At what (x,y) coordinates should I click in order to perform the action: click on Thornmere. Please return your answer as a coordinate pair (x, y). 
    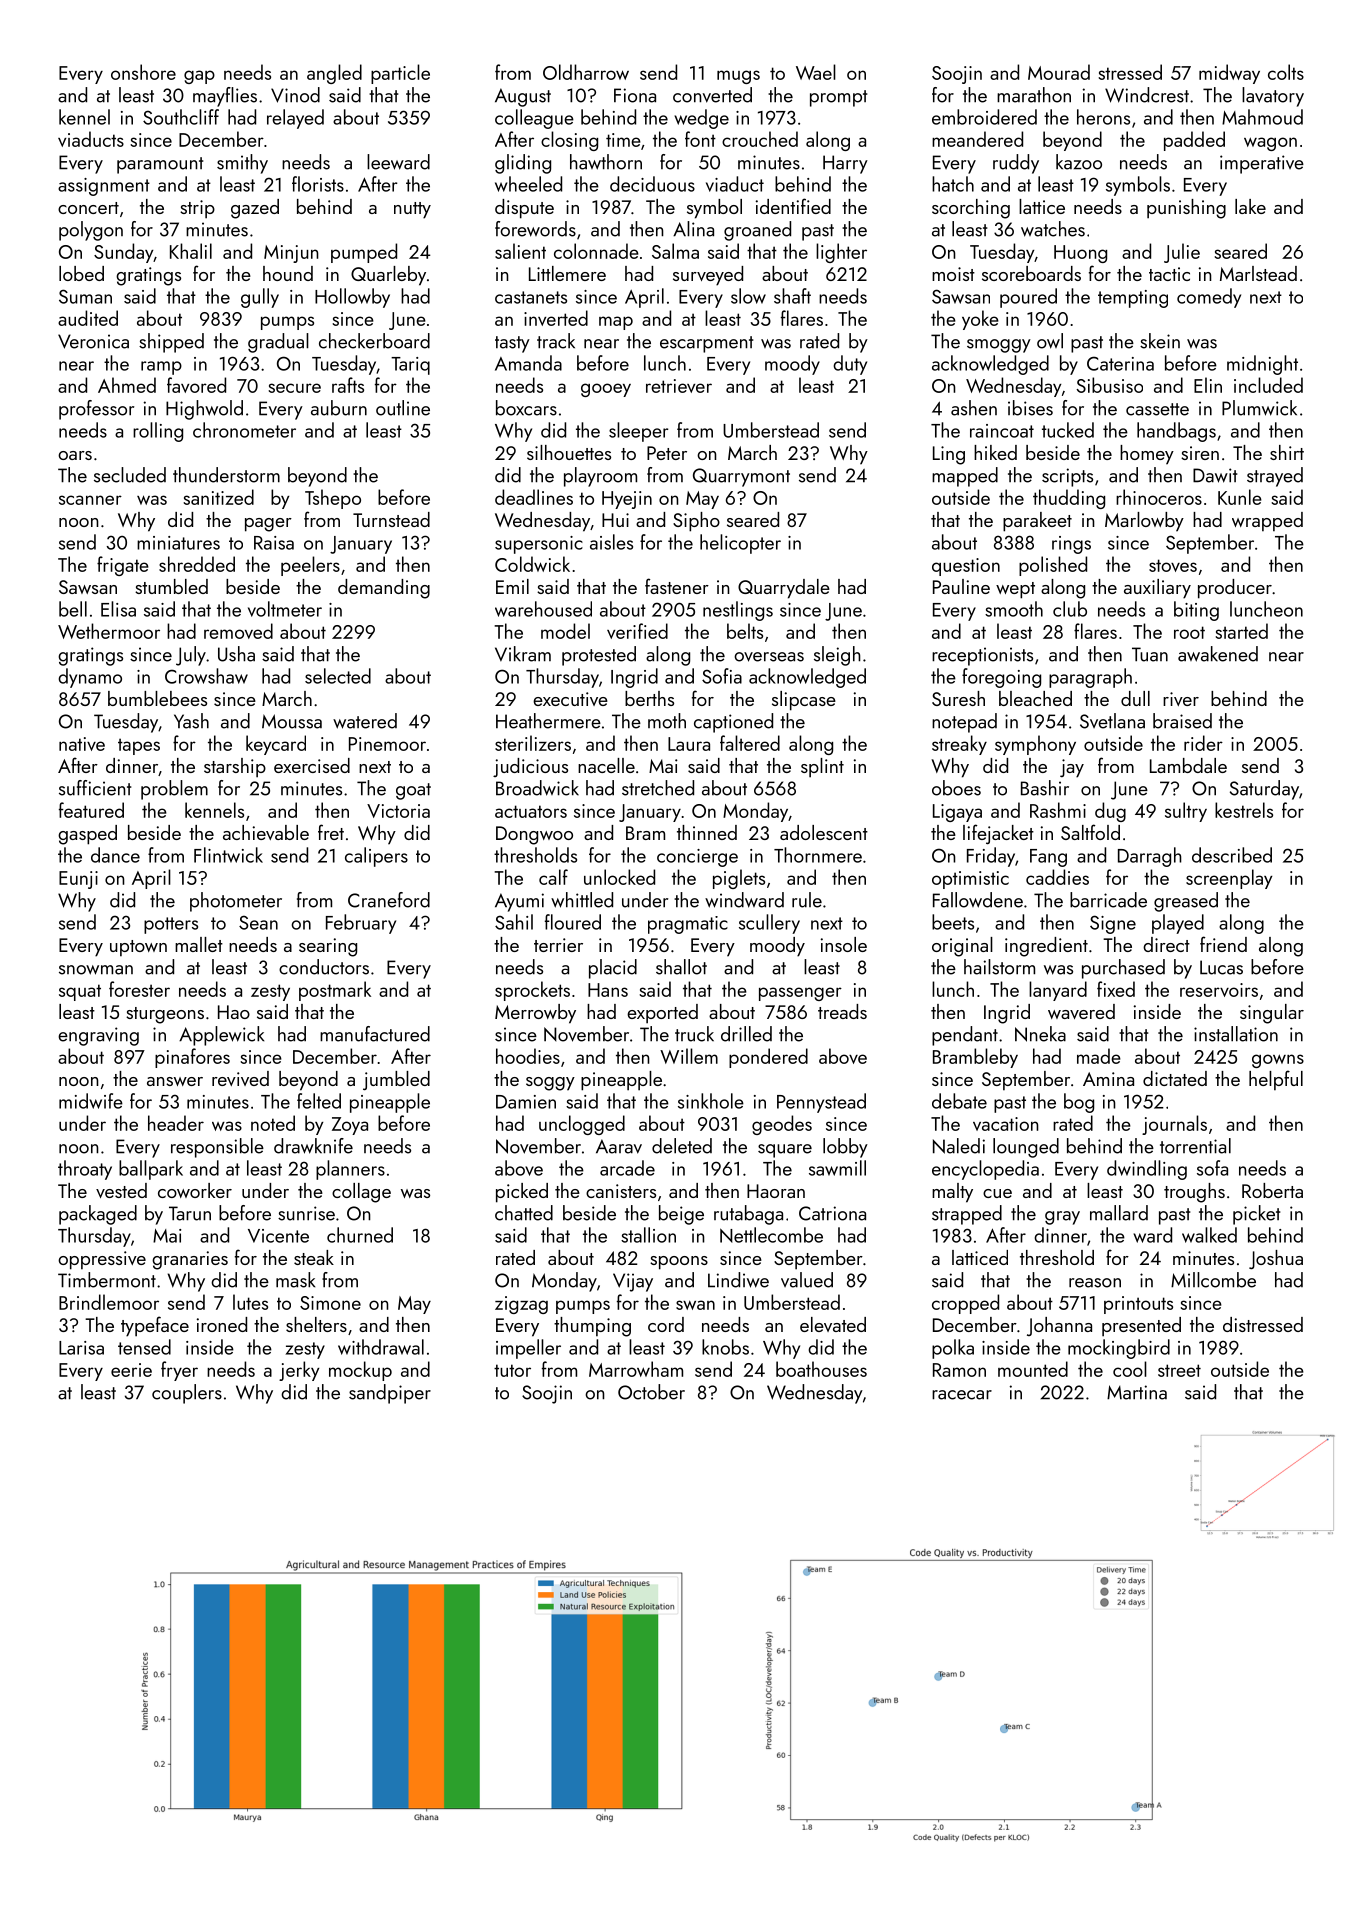
    Looking at the image, I should click on (818, 855).
